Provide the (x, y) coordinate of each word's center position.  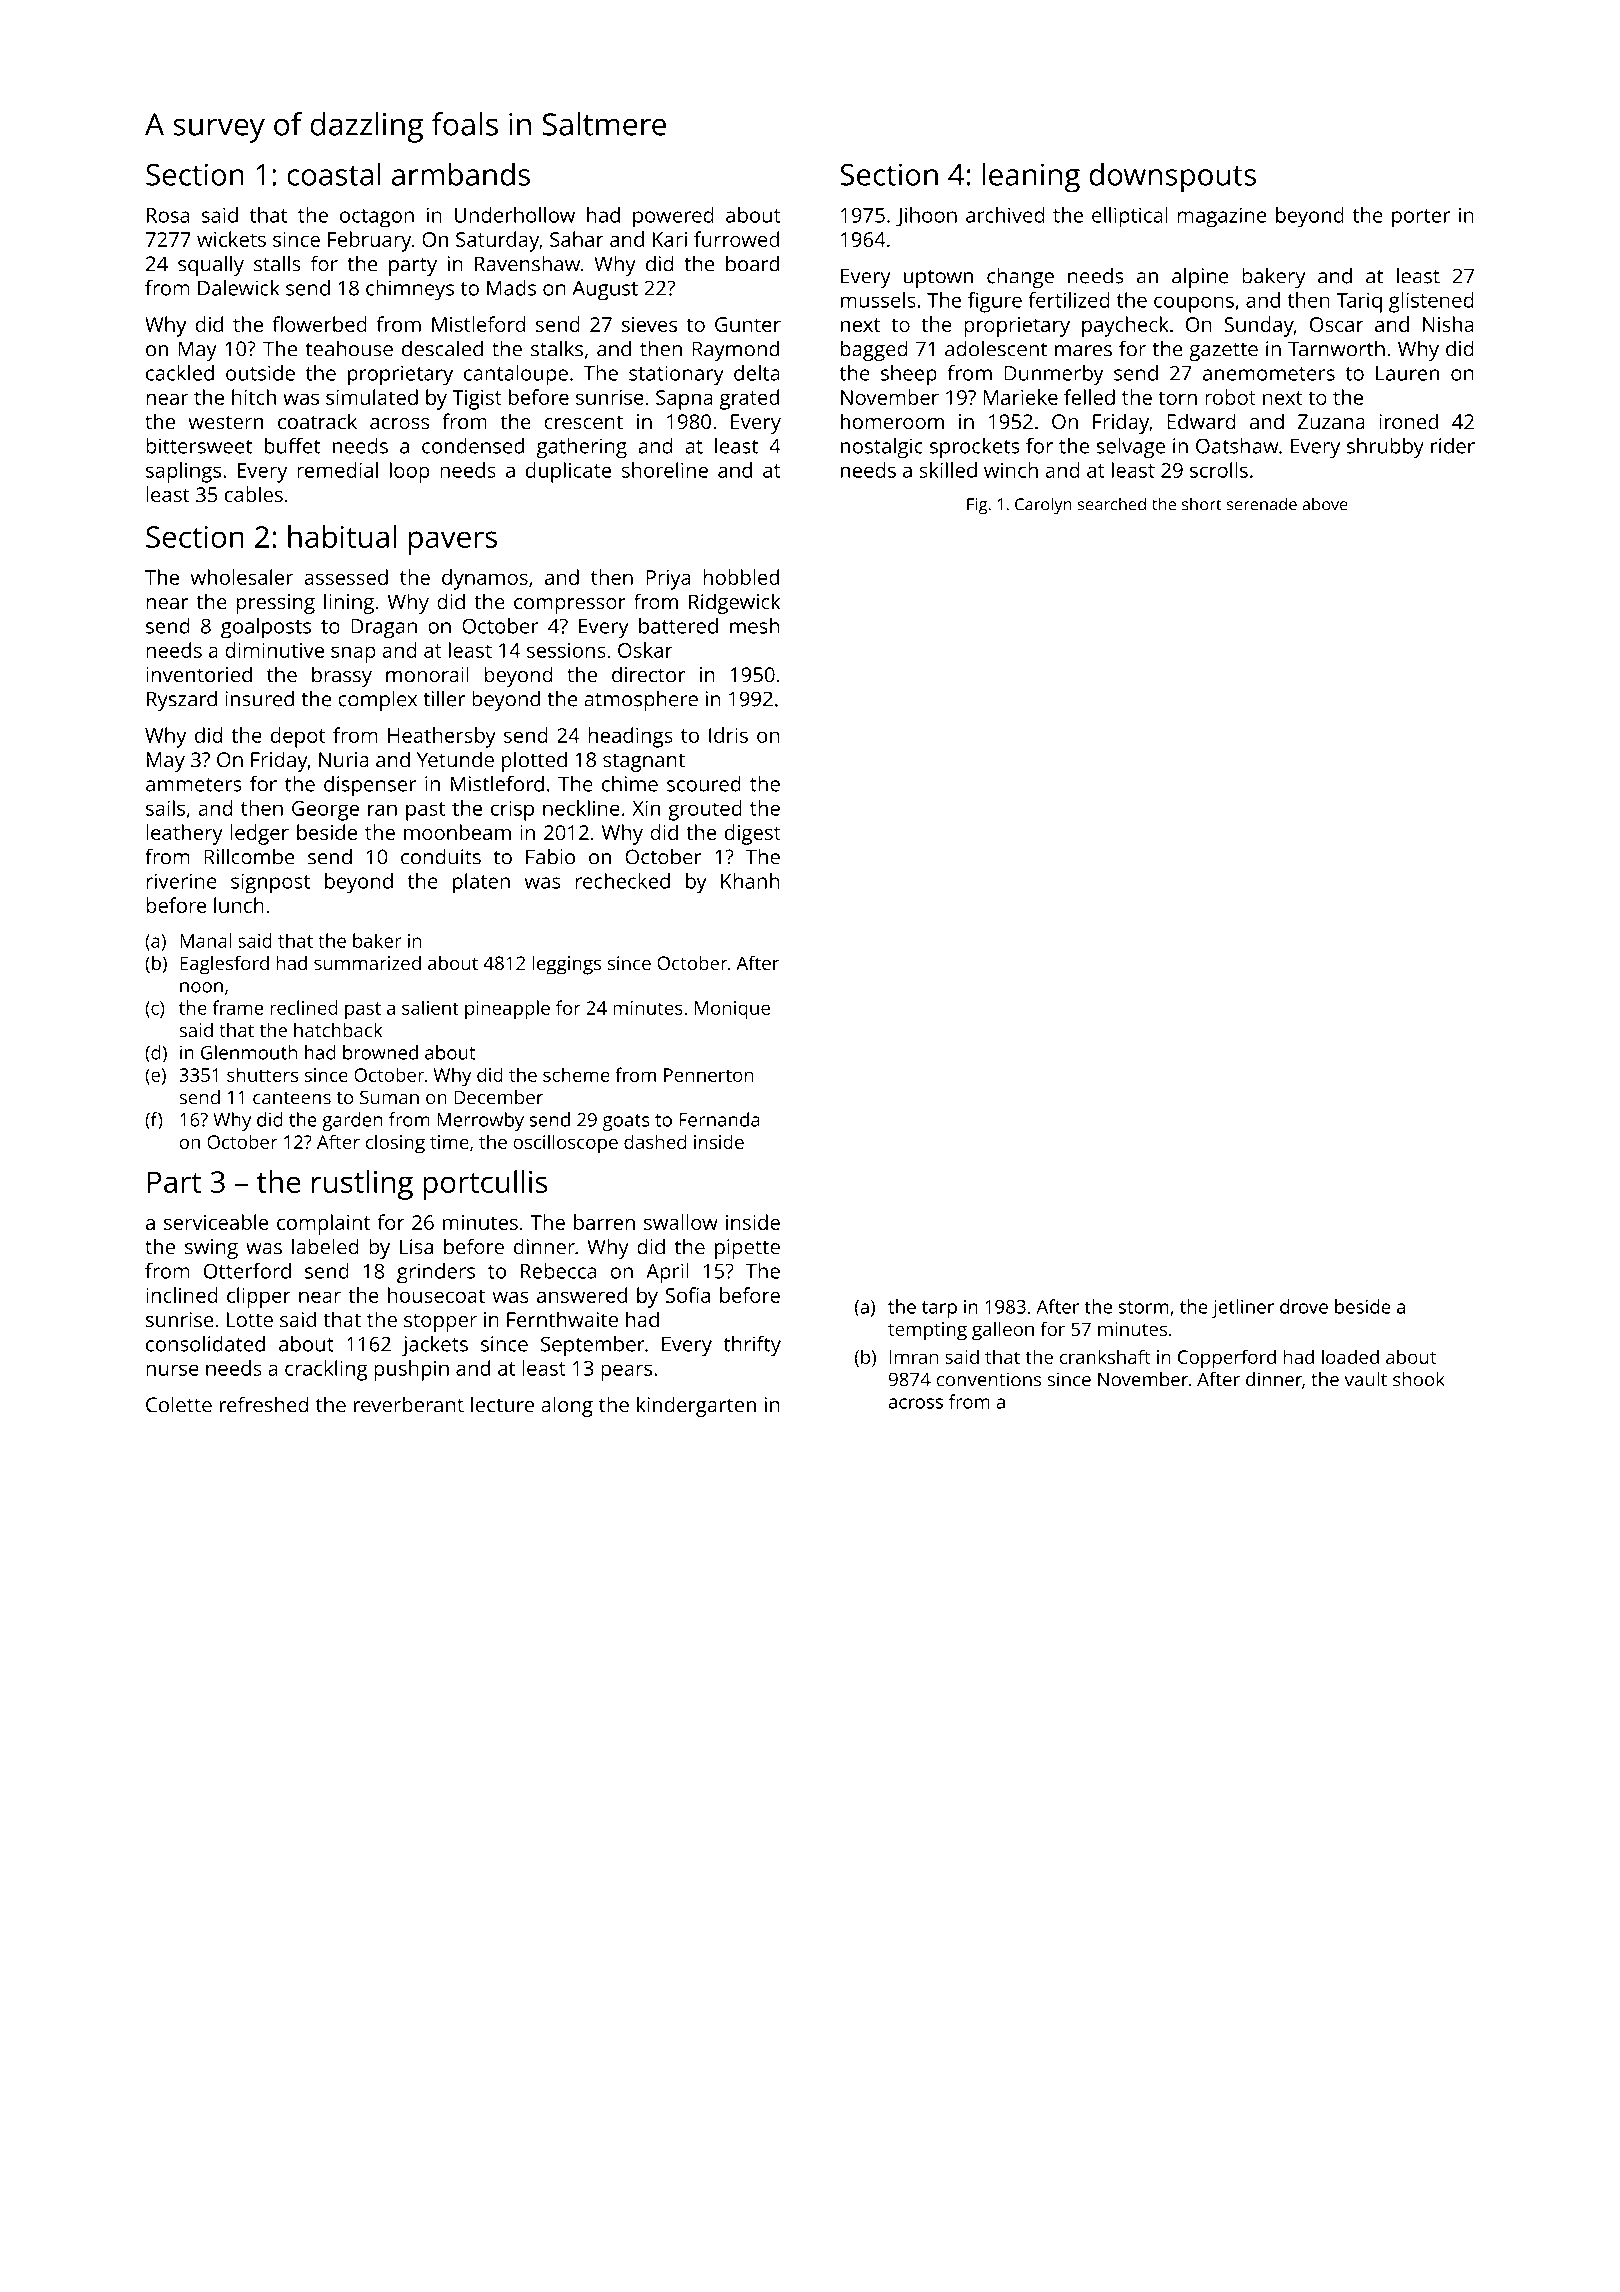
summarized (367, 963)
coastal (334, 174)
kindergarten (696, 1406)
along (567, 1406)
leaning (1031, 178)
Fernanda (719, 1119)
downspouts (1172, 178)
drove (1304, 1306)
